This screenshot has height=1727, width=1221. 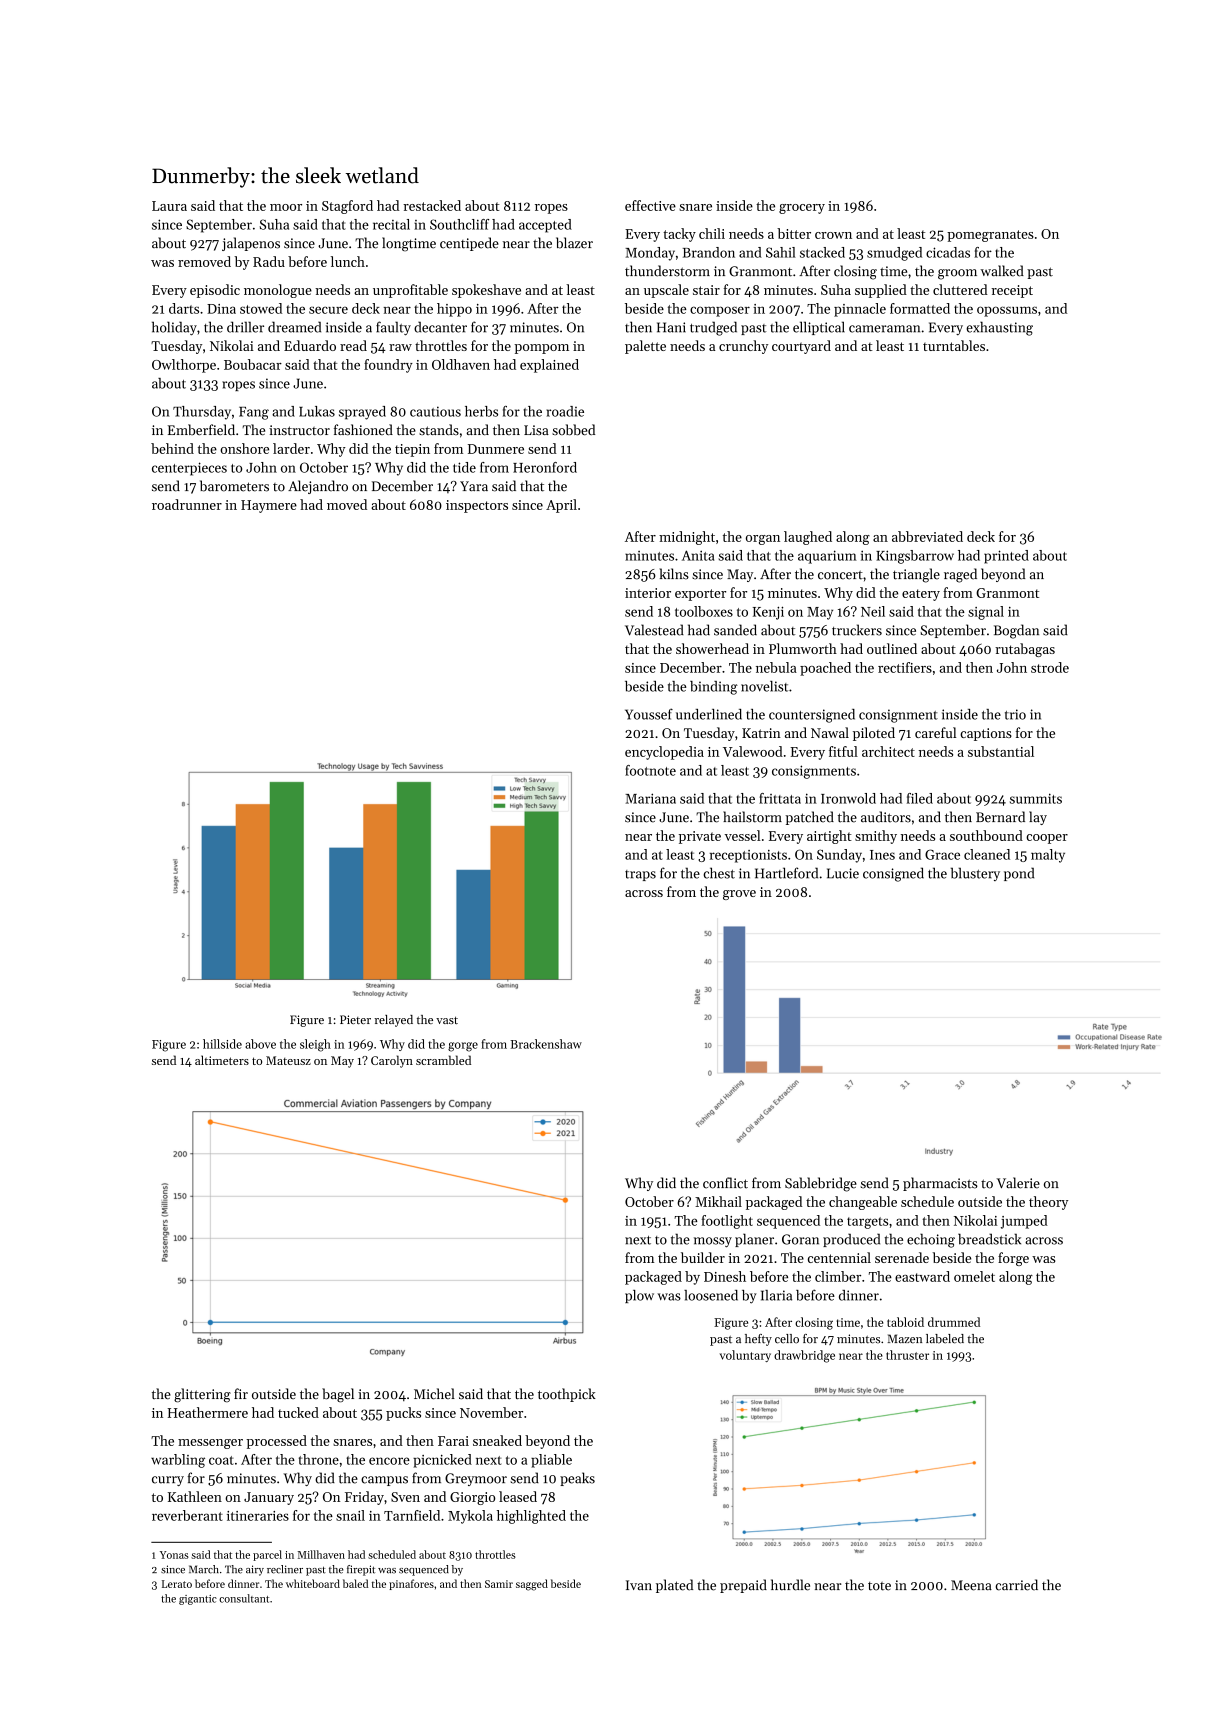 I want to click on pomegranates, so click(x=990, y=236).
